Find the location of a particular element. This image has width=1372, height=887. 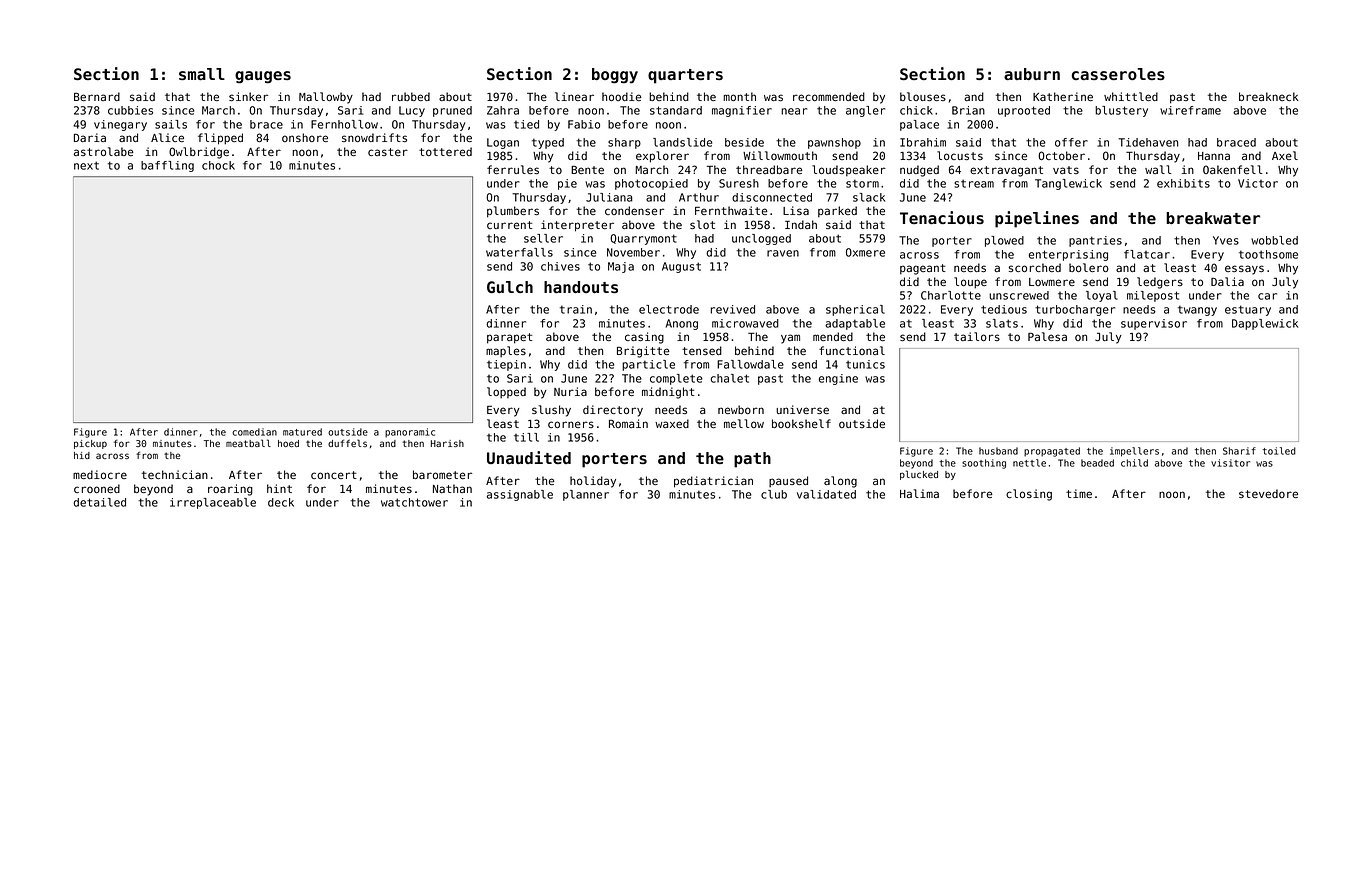

interpreter is located at coordinates (577, 226).
